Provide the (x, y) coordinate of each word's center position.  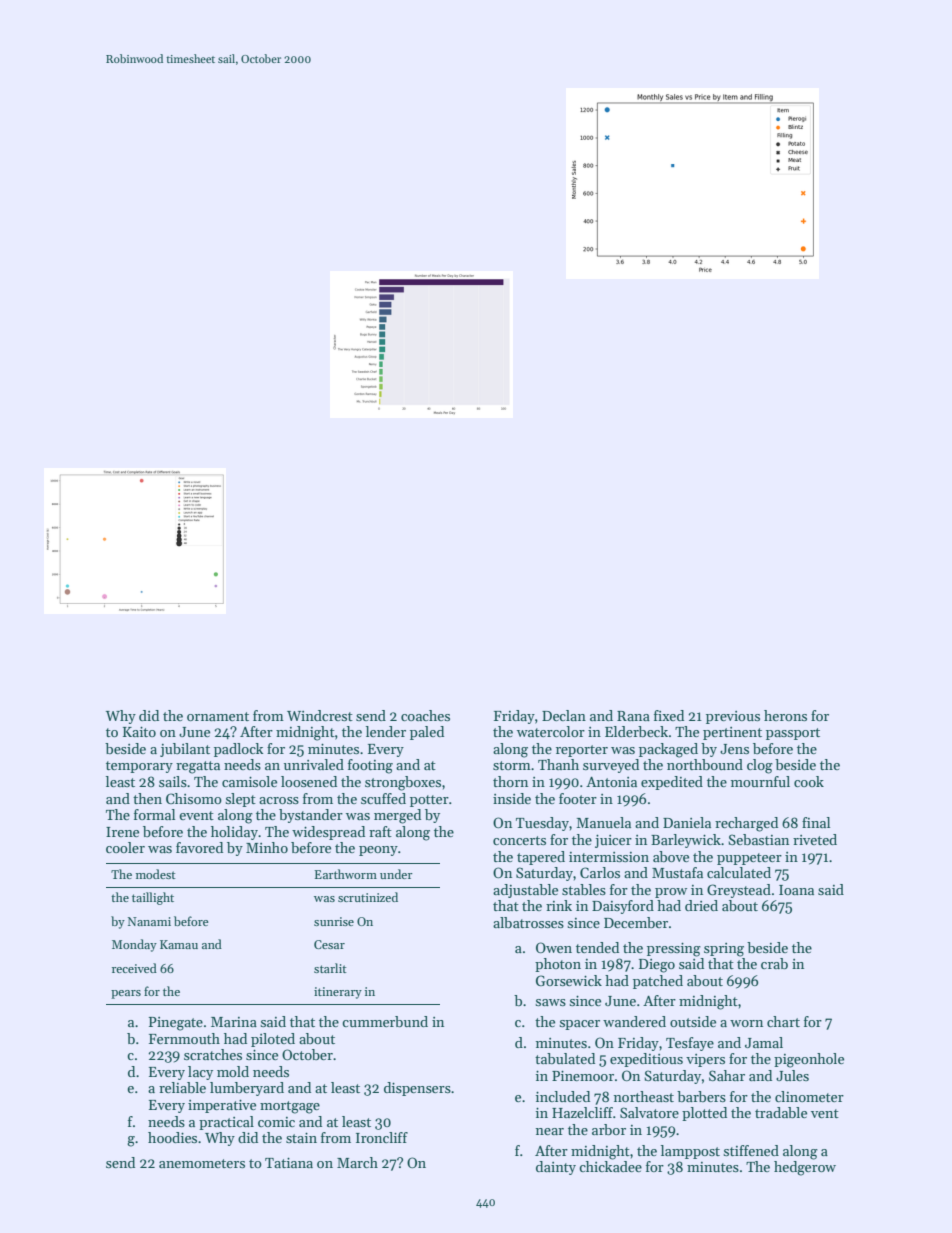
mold (233, 1071)
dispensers (417, 1089)
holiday (234, 833)
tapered (541, 858)
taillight (153, 898)
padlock (238, 750)
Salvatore (649, 1112)
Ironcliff (382, 1137)
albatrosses (528, 922)
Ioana (796, 890)
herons (785, 715)
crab (774, 963)
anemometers (202, 1163)
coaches (425, 715)
